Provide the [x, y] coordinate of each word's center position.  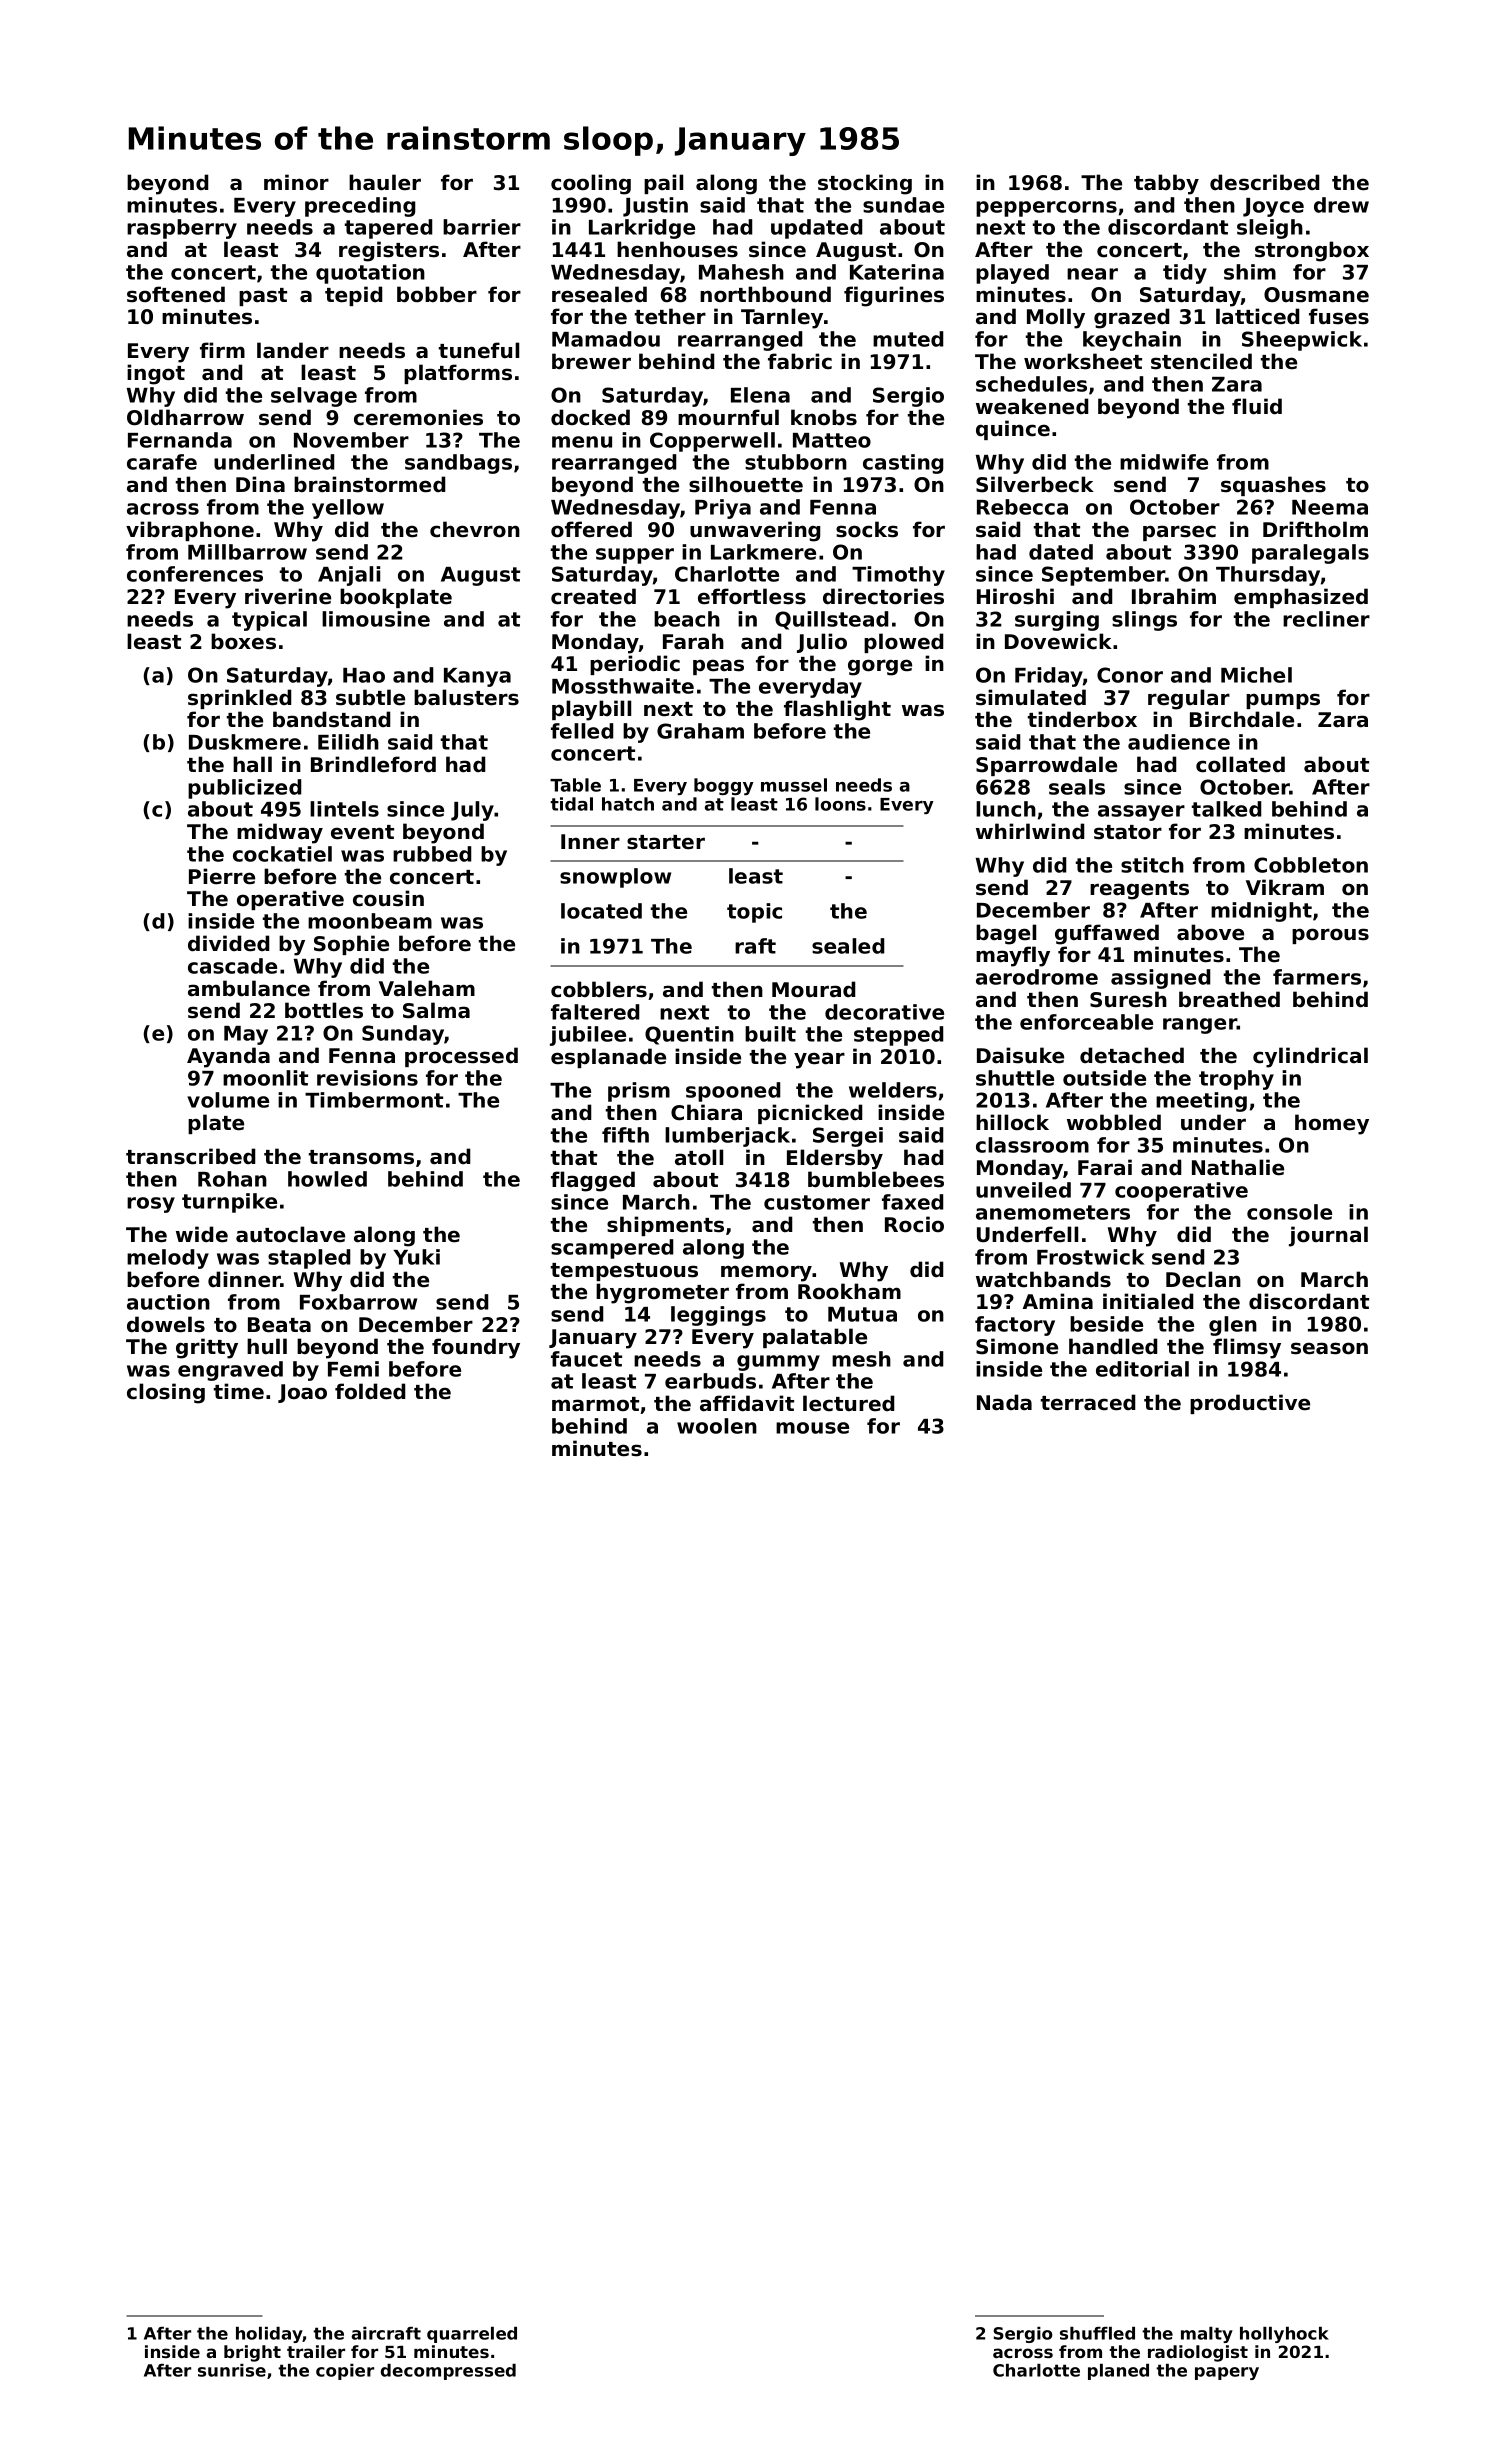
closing [166, 1393]
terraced [1088, 1402]
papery [1227, 2373]
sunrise [232, 2370]
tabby [1166, 184]
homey [1332, 1124]
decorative [884, 1012]
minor [296, 182]
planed [1118, 2372]
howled [327, 1179]
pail [663, 184]
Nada [1004, 1402]
